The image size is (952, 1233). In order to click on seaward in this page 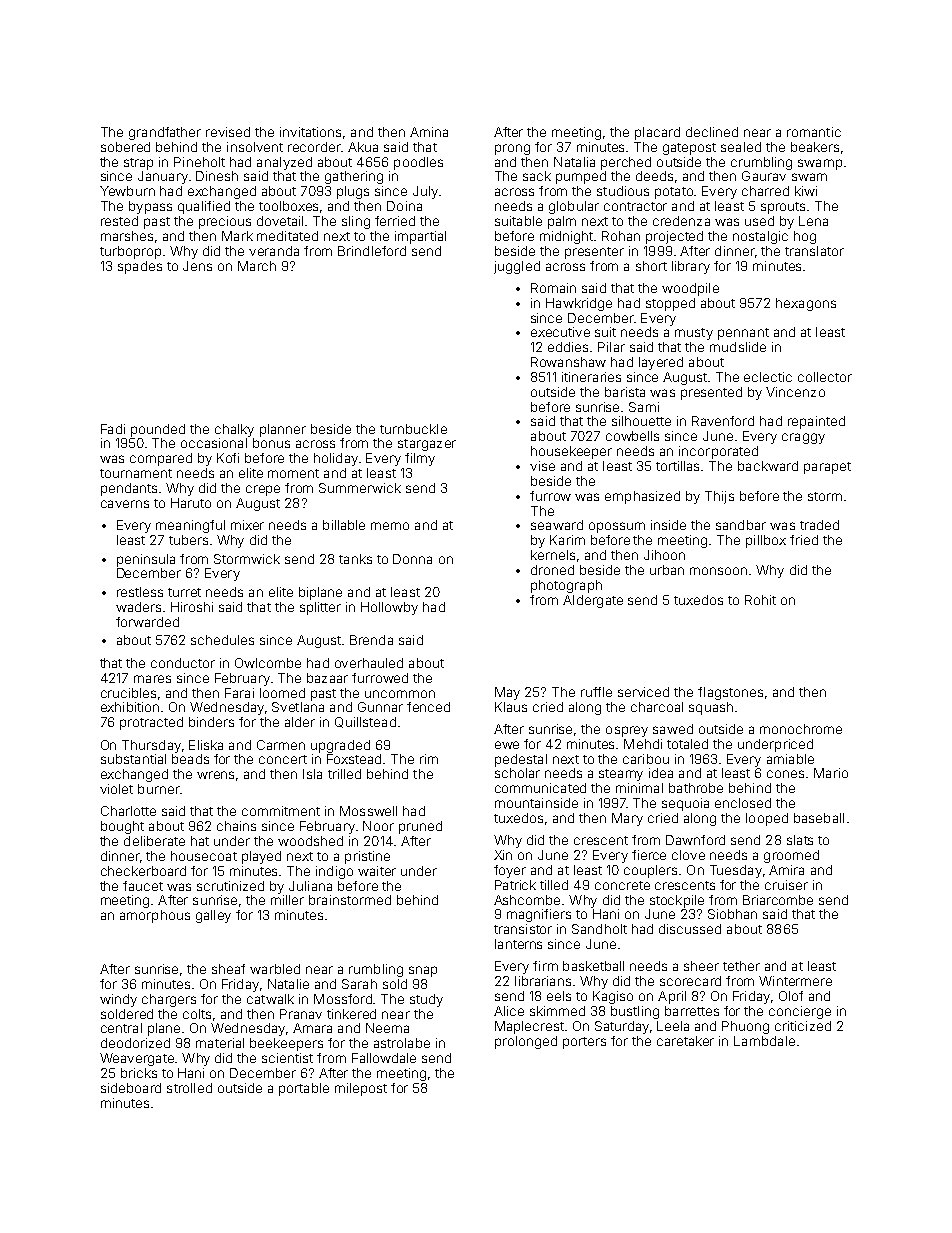, I will do `click(557, 525)`.
